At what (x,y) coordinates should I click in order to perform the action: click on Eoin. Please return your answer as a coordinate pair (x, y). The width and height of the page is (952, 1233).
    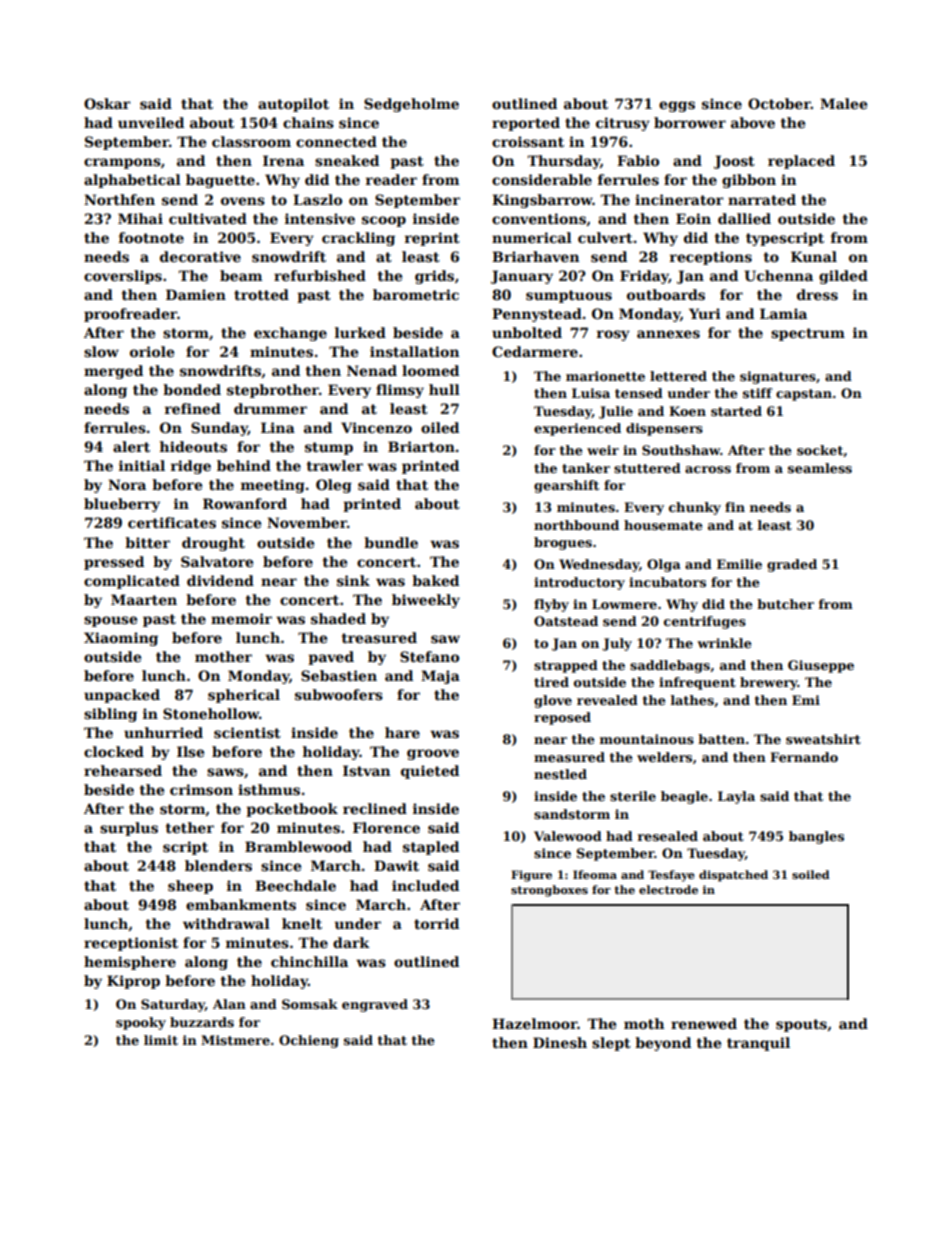
    Looking at the image, I should click on (693, 218).
